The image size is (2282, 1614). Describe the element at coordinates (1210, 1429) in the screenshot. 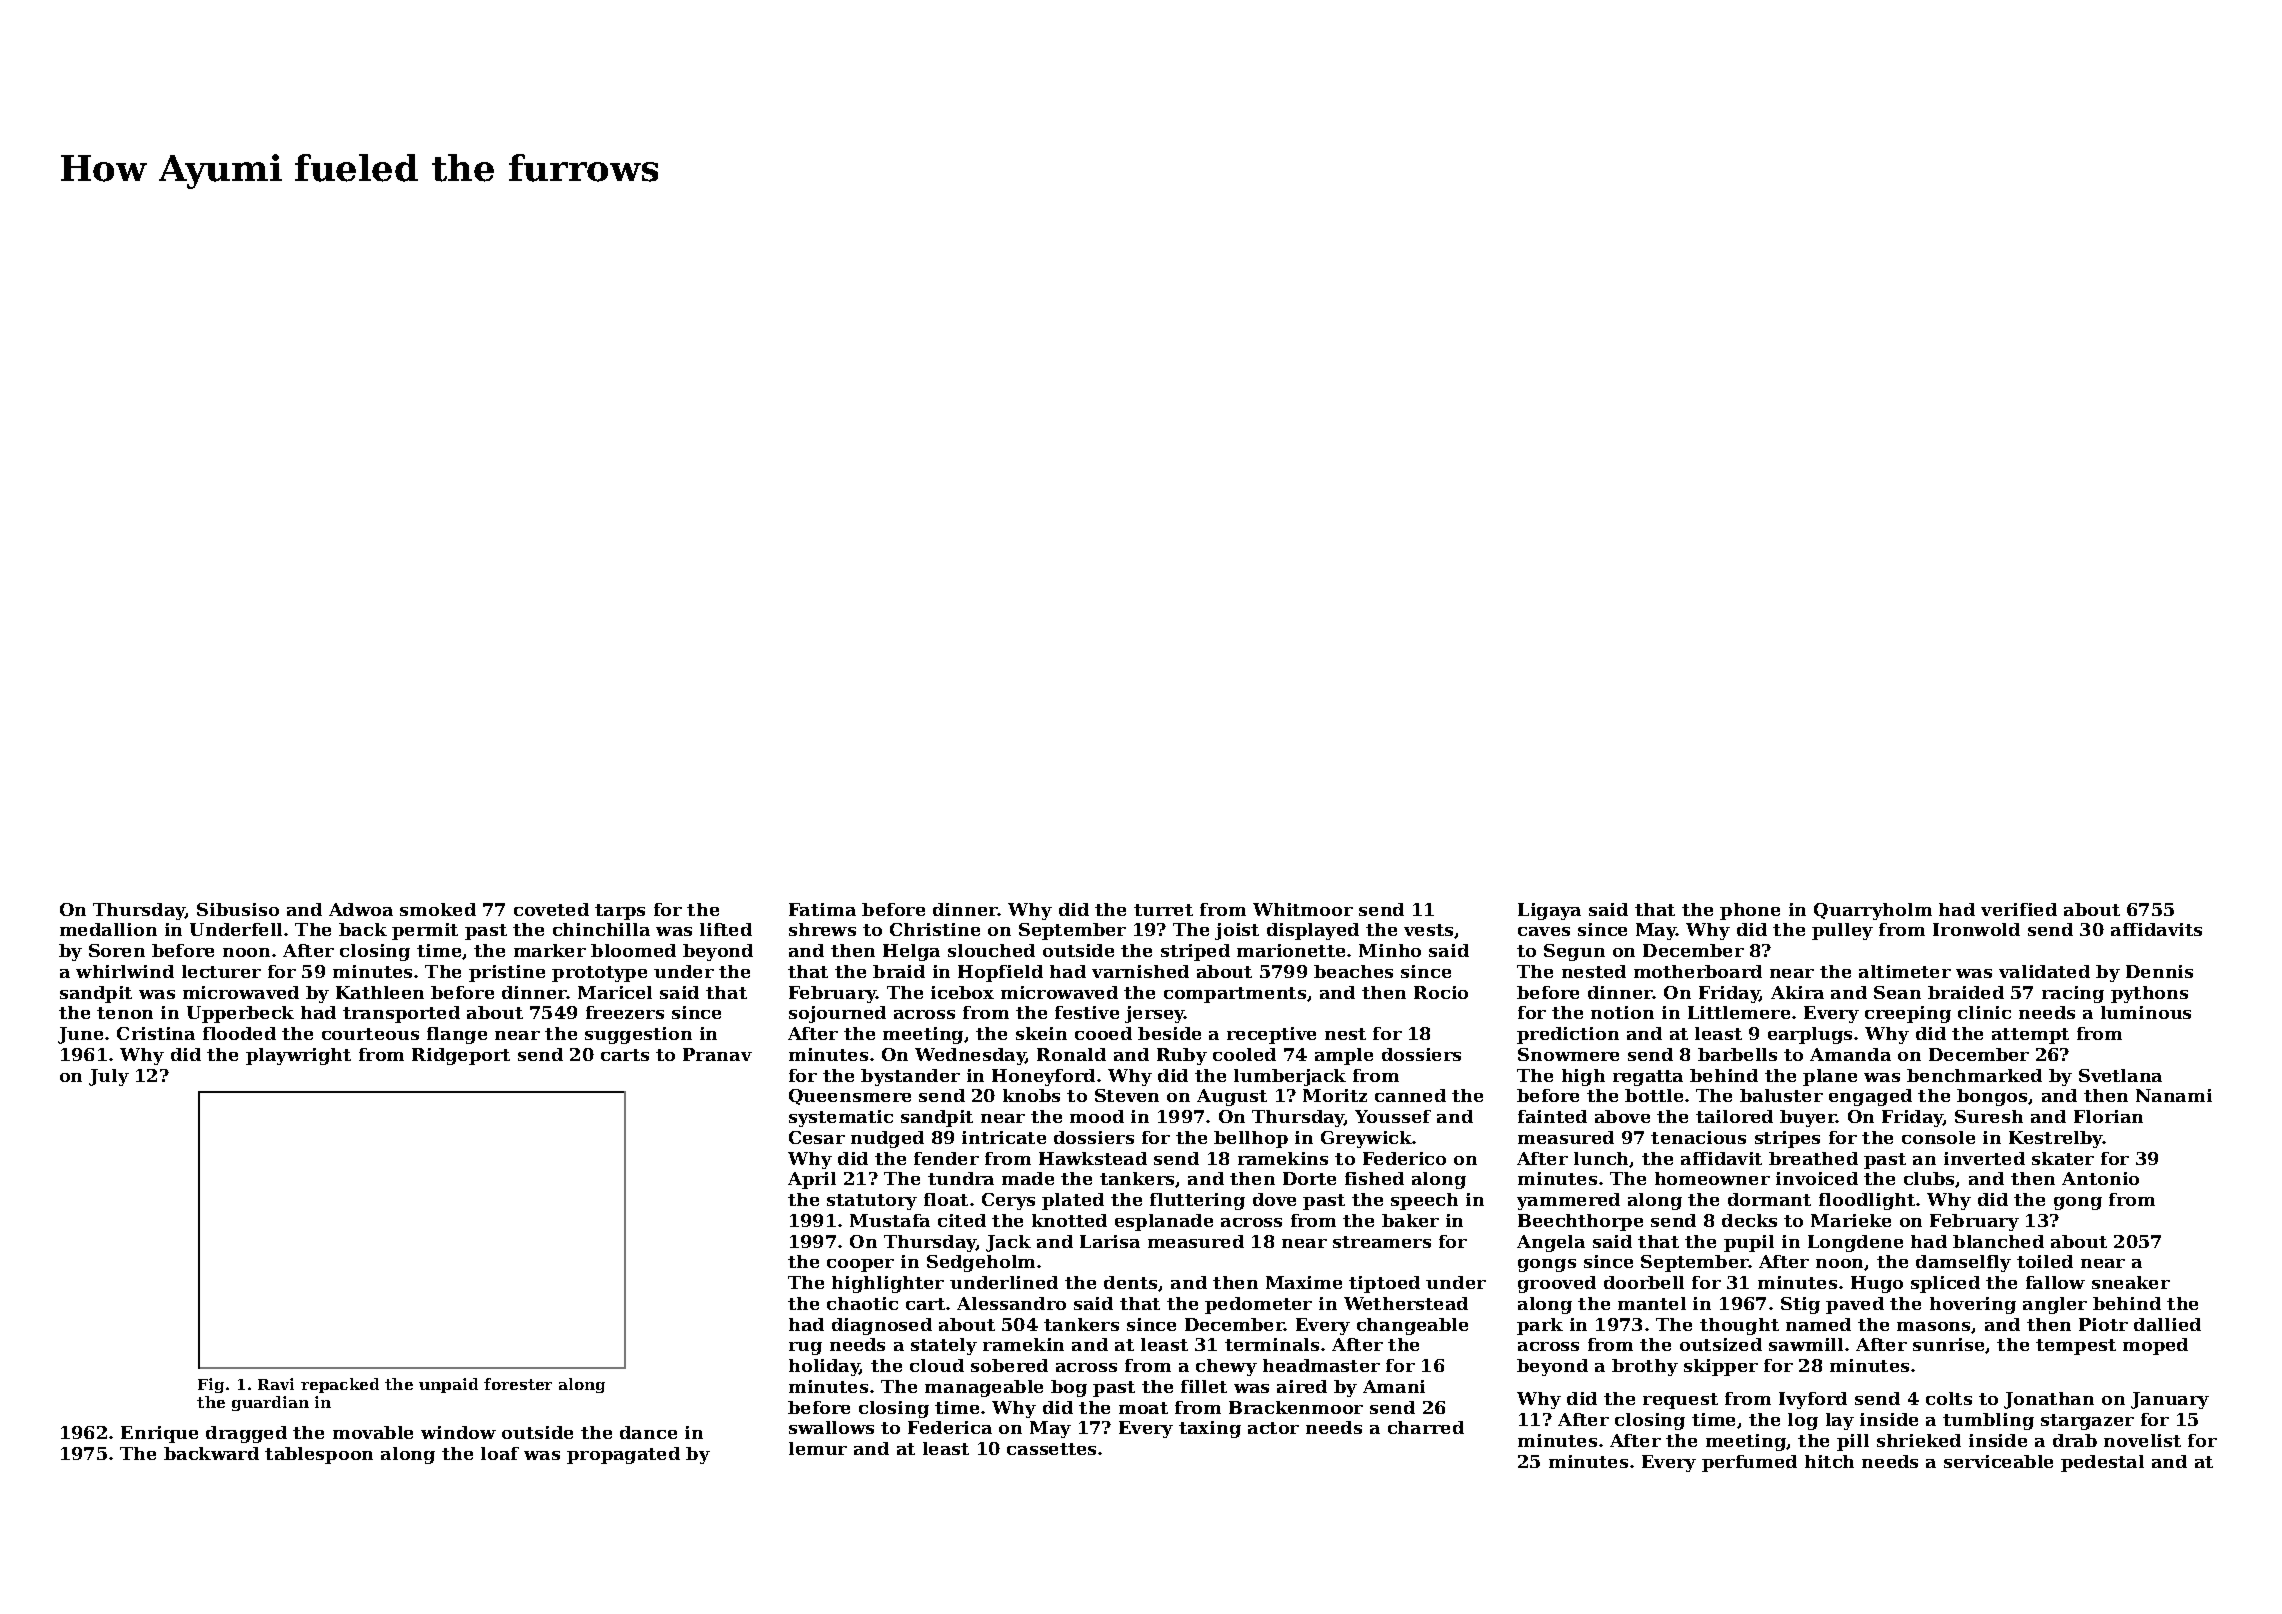

I see `taxing` at that location.
